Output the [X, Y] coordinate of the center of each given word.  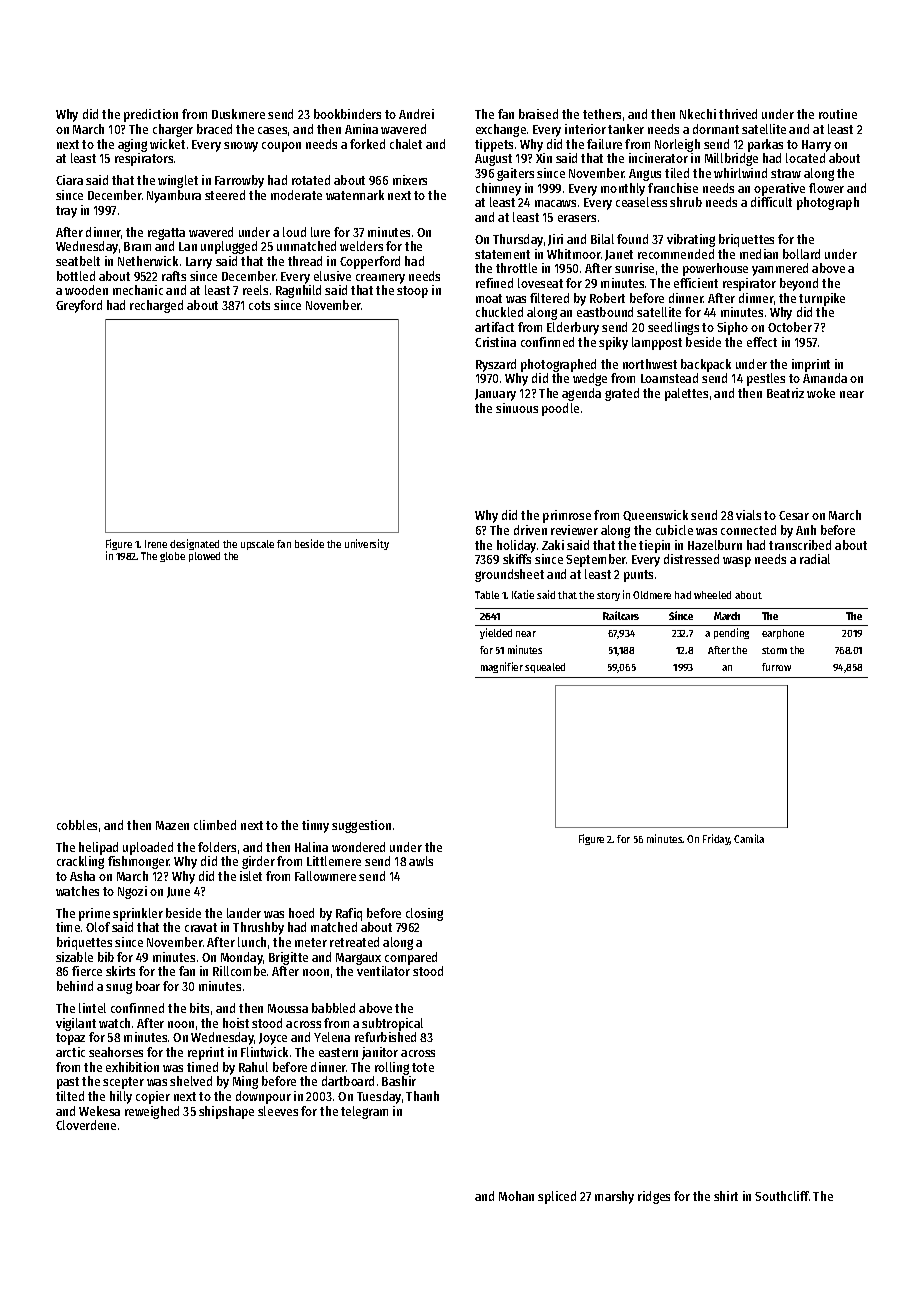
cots [259, 305]
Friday [716, 839]
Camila [749, 838]
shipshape [226, 1112]
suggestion [361, 826]
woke [821, 393]
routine [838, 114]
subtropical [392, 1024]
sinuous [517, 408]
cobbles [77, 825]
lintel [92, 1008]
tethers [602, 114]
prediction [151, 115]
